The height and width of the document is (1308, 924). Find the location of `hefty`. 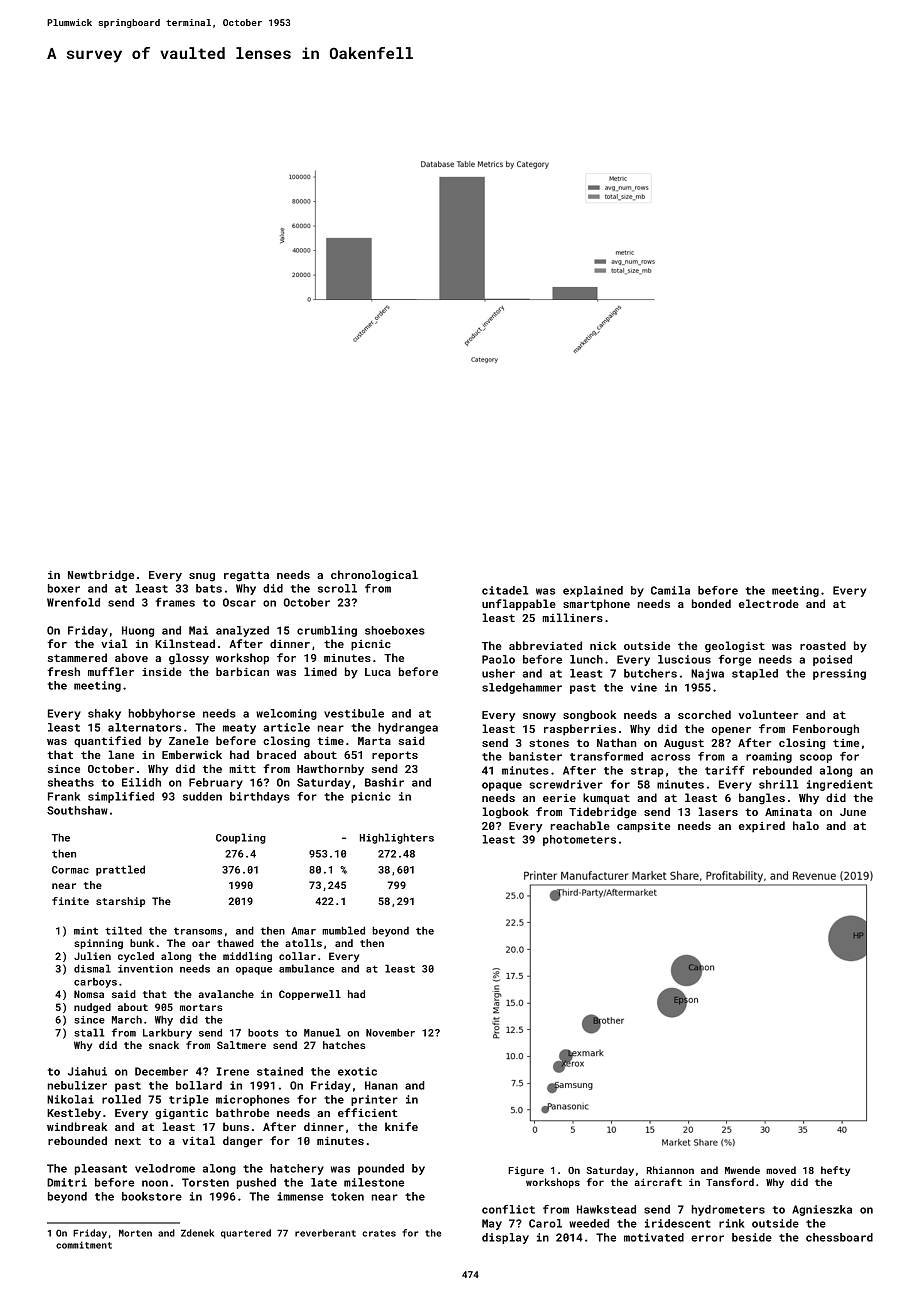

hefty is located at coordinates (835, 1171).
